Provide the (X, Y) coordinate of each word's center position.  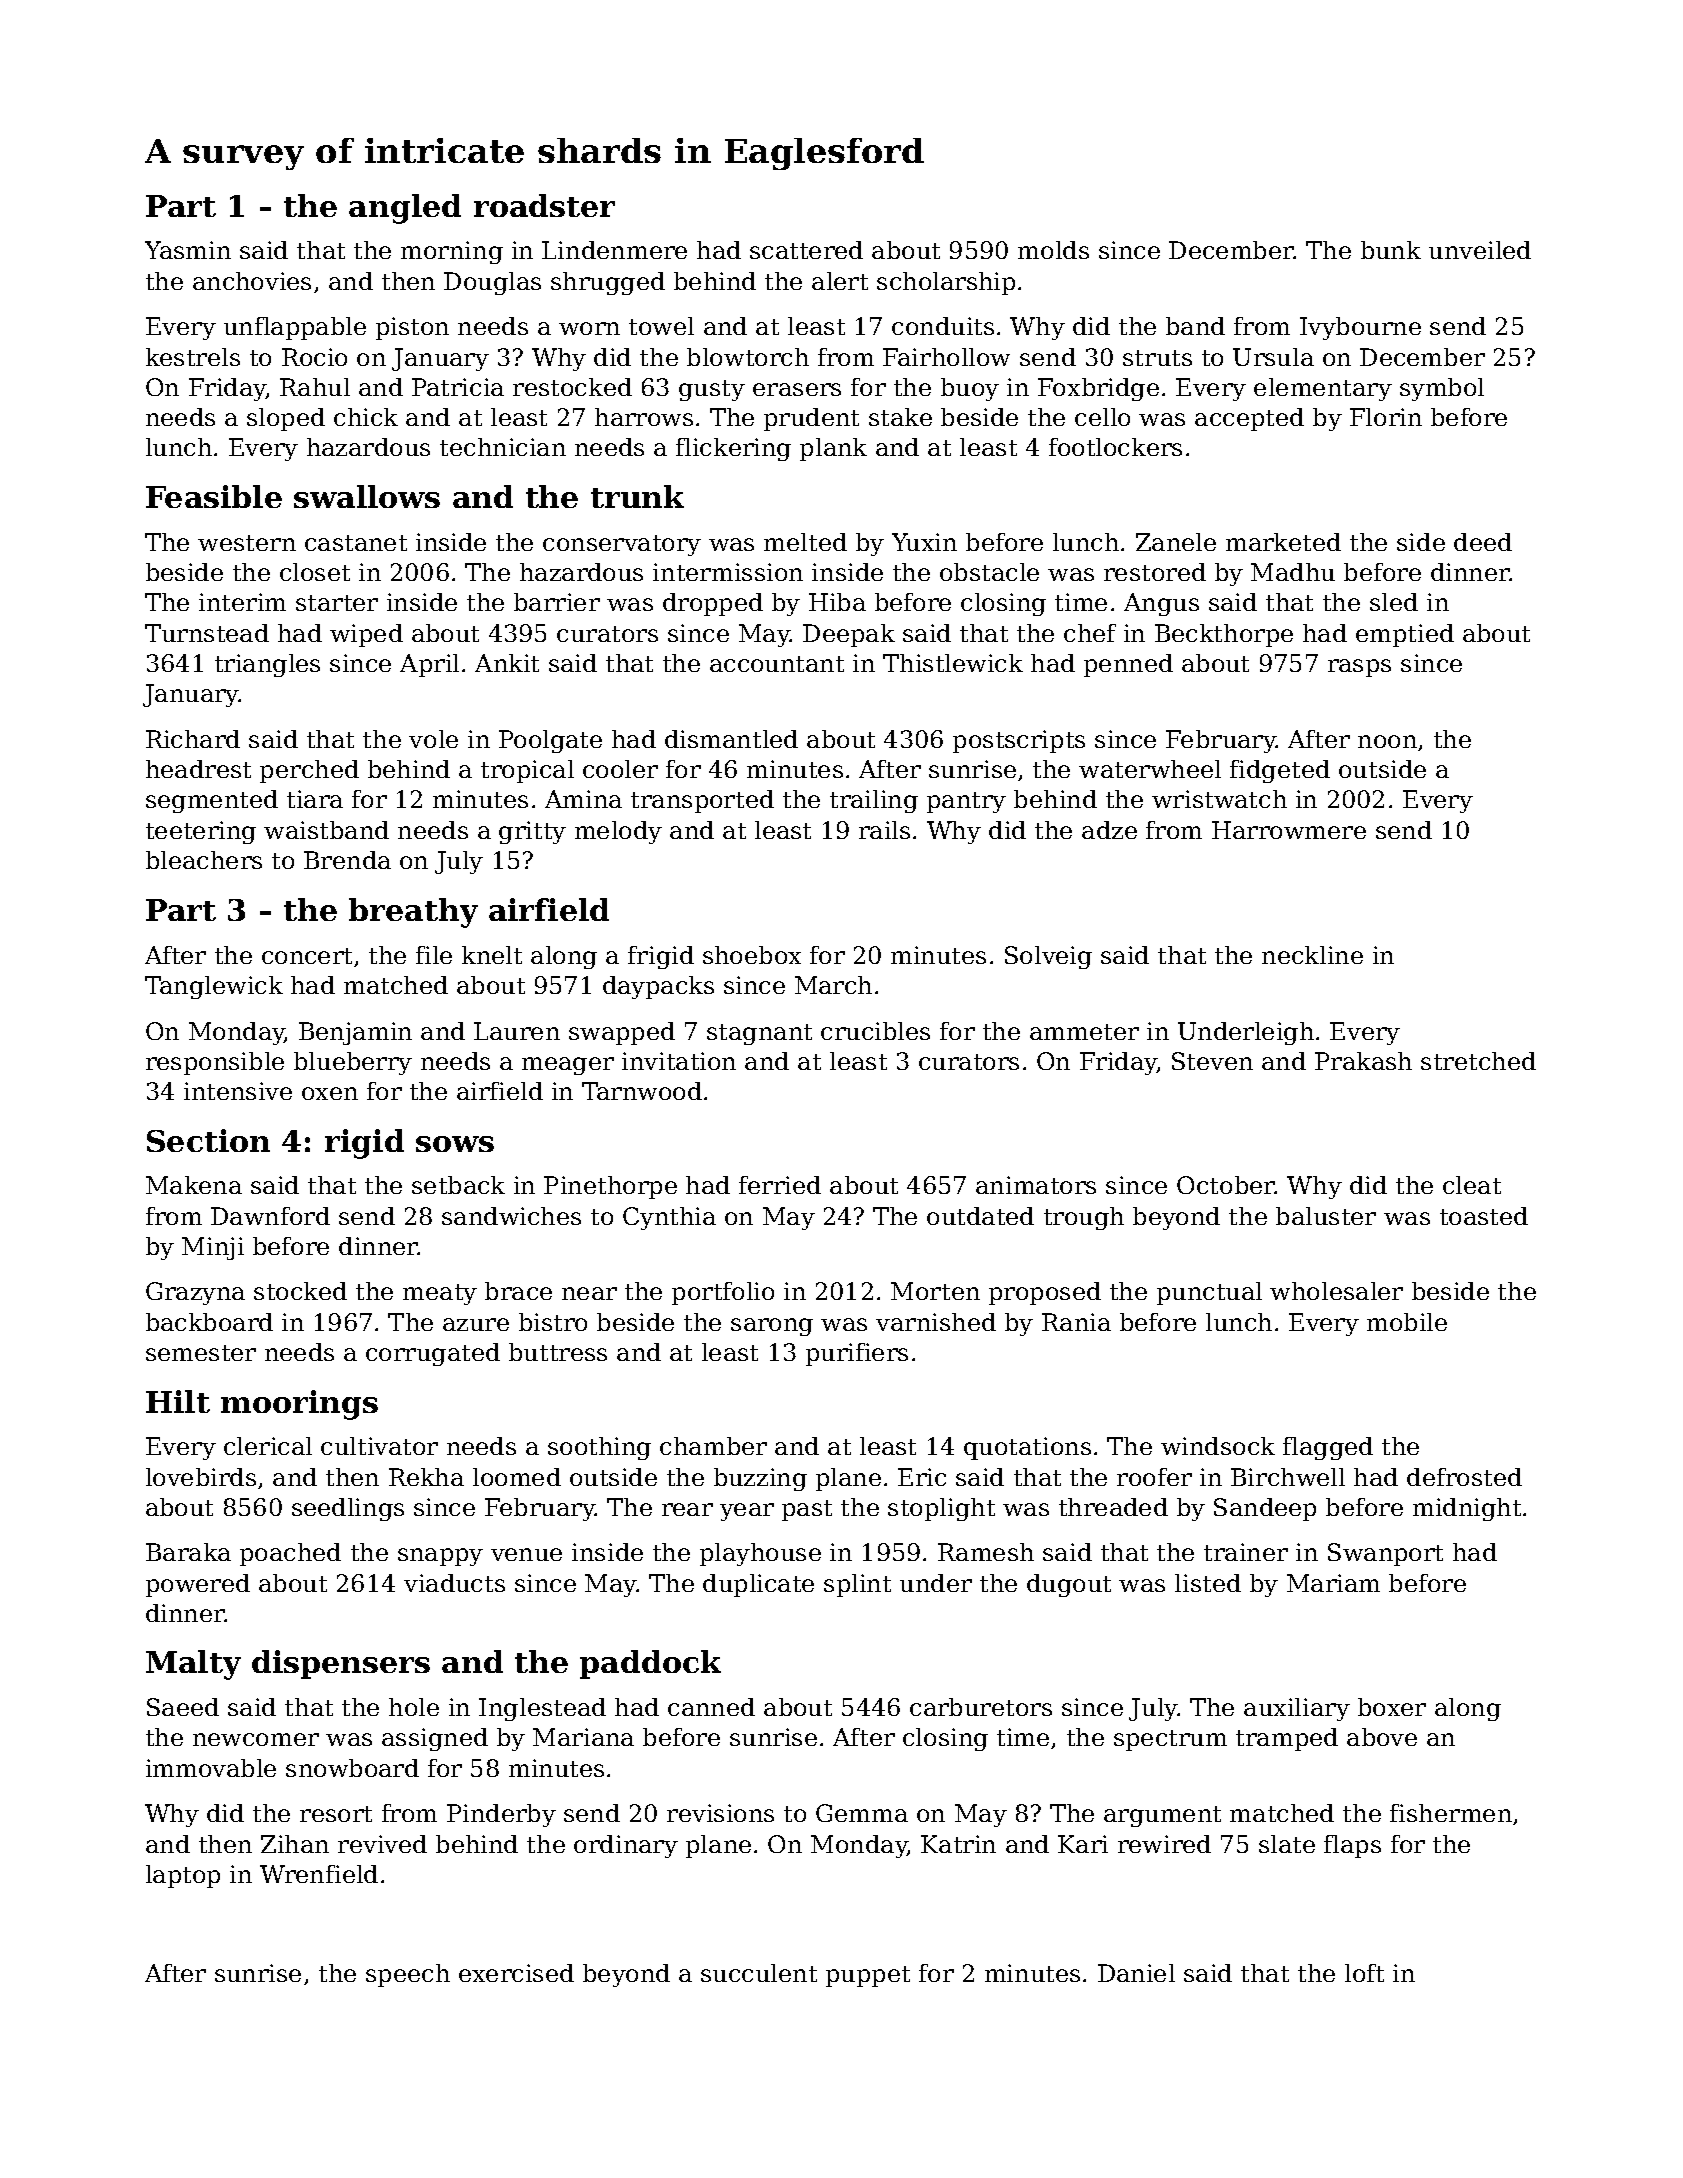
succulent (759, 1973)
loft (1364, 1973)
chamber (713, 1446)
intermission (728, 572)
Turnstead (207, 633)
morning (452, 252)
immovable (211, 1768)
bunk (1391, 250)
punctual (1209, 1293)
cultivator (379, 1446)
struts (1157, 358)
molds (1053, 250)
